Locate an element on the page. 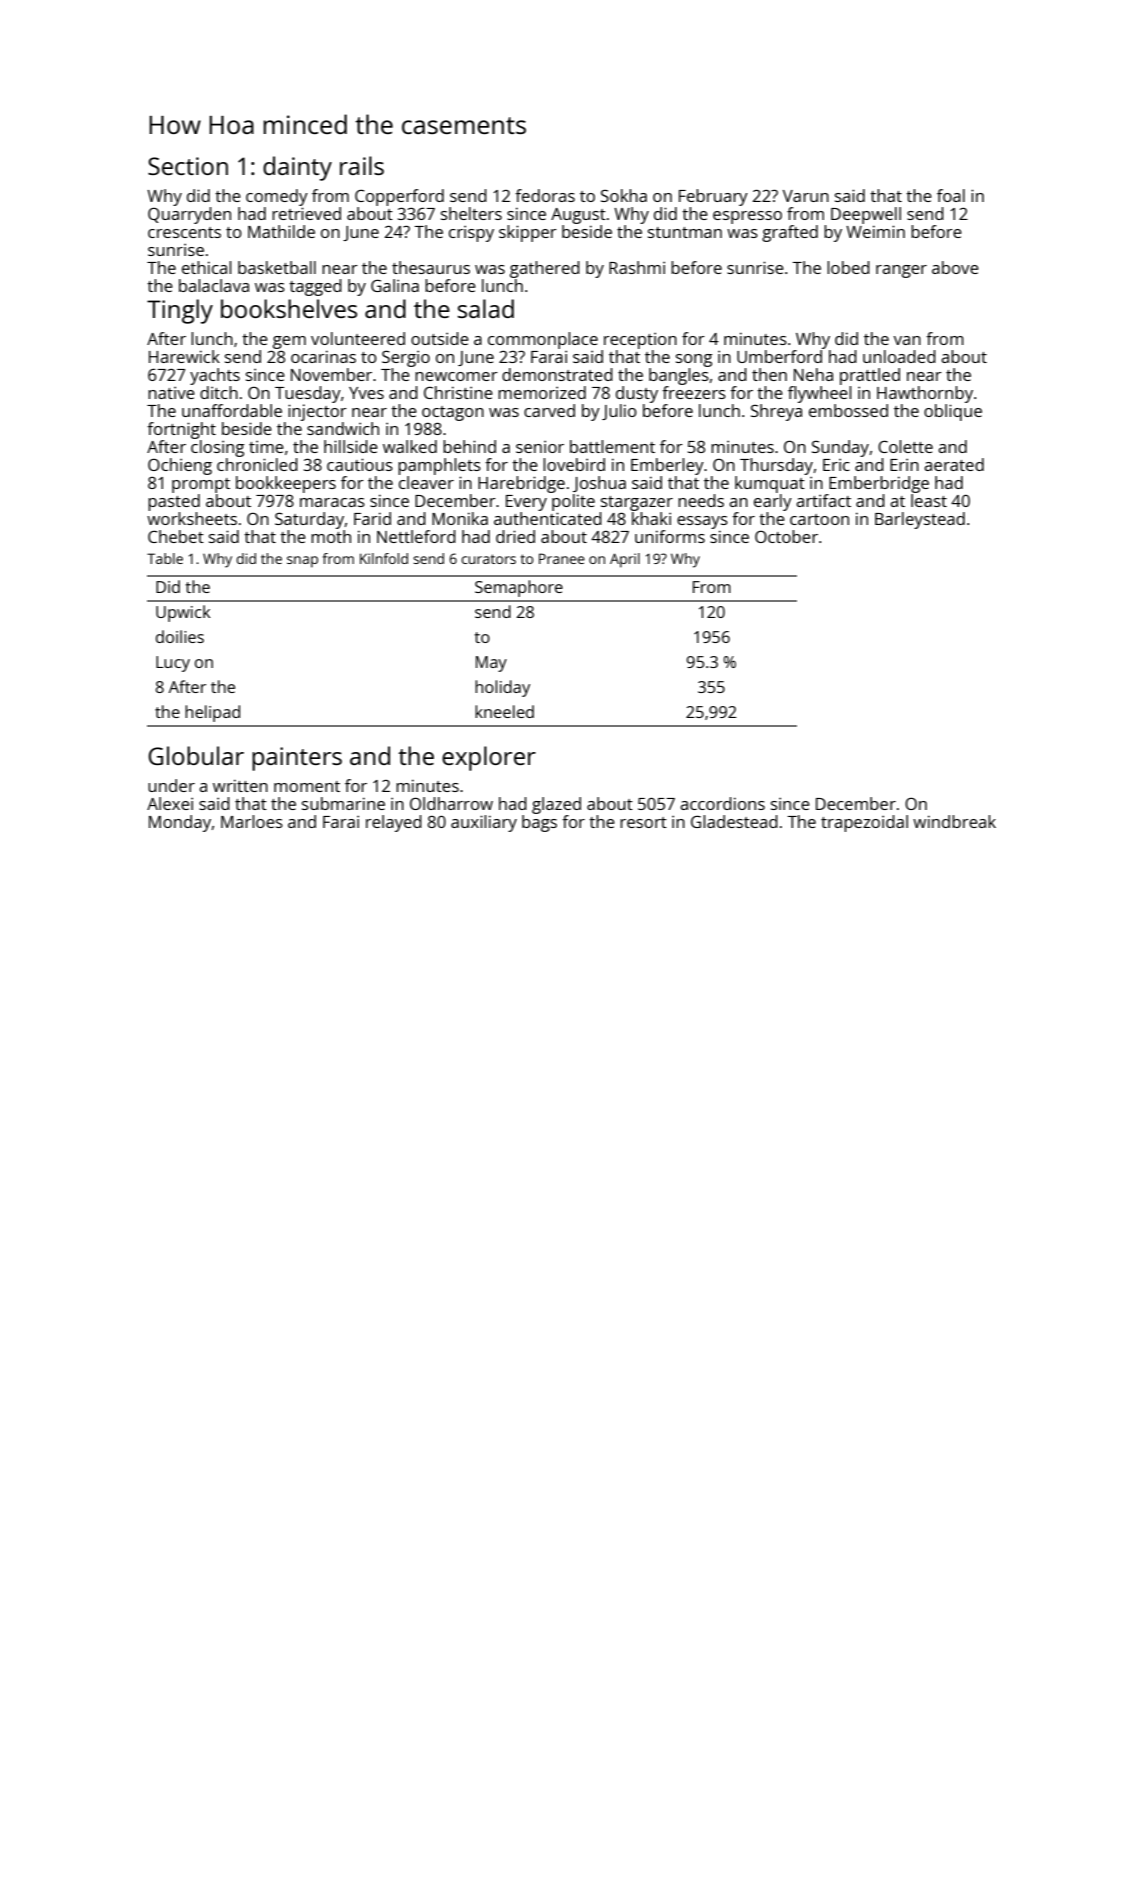 The height and width of the document is (1888, 1146). rails is located at coordinates (362, 165).
